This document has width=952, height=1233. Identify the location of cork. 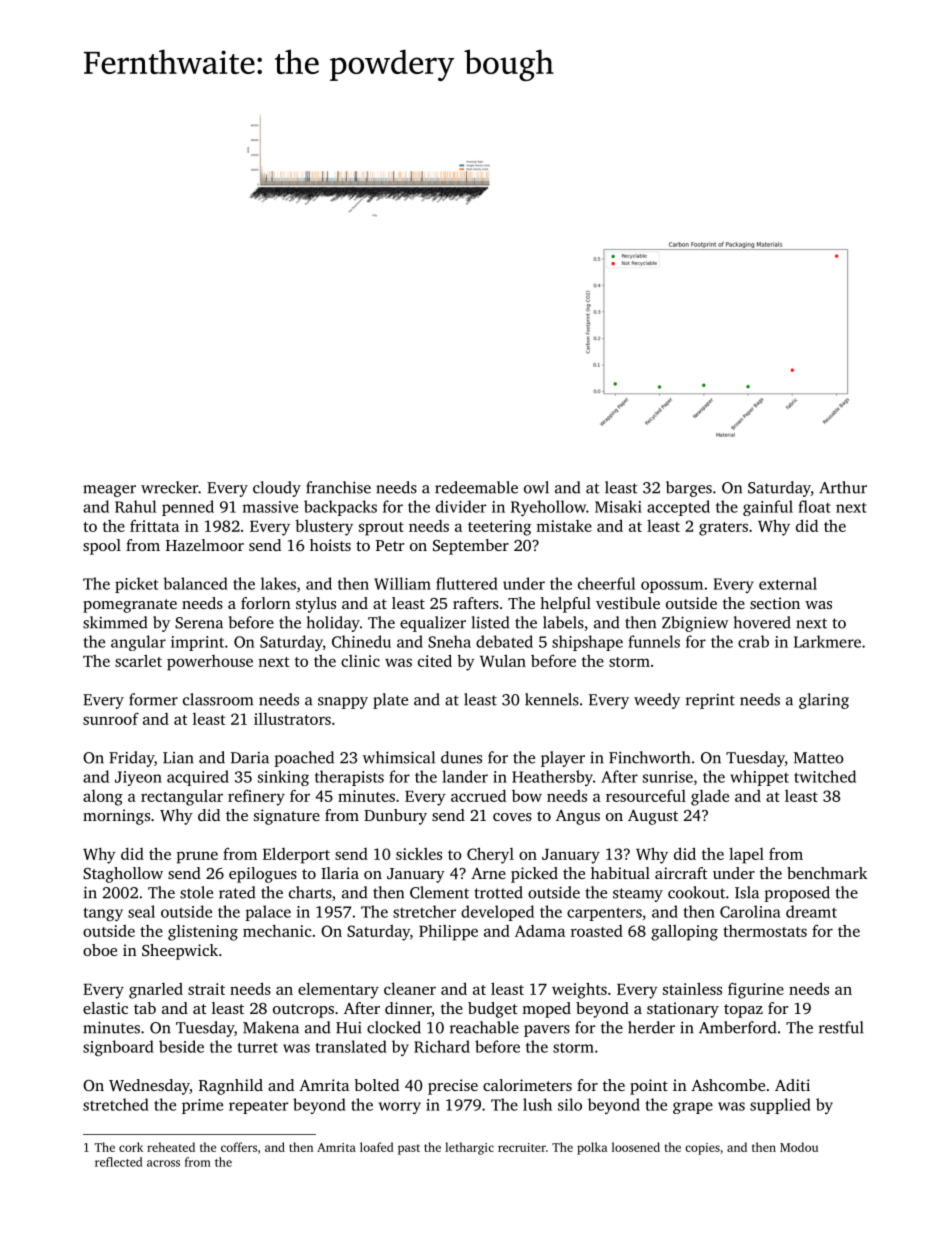
(131, 1147).
